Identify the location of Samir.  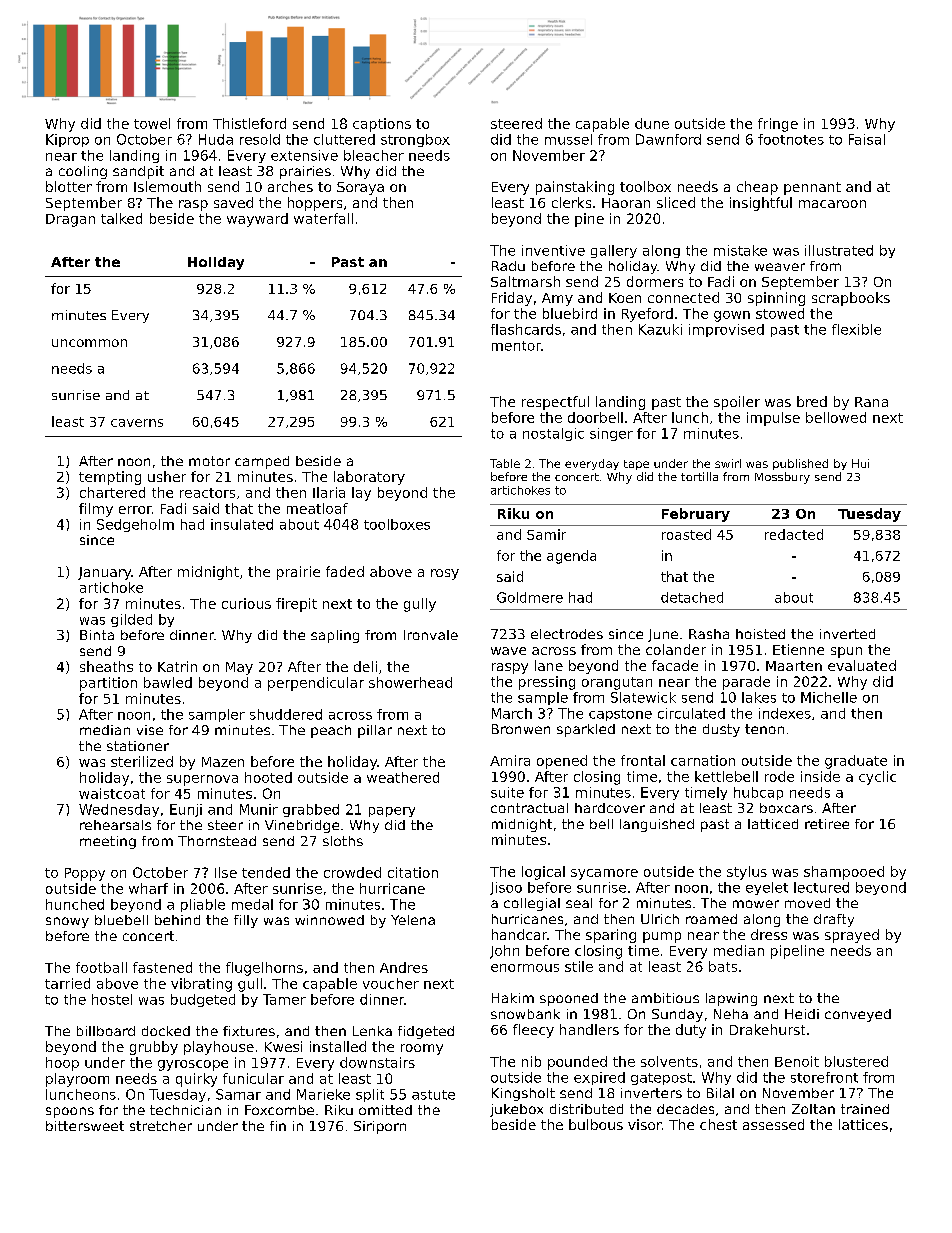
(546, 534).
